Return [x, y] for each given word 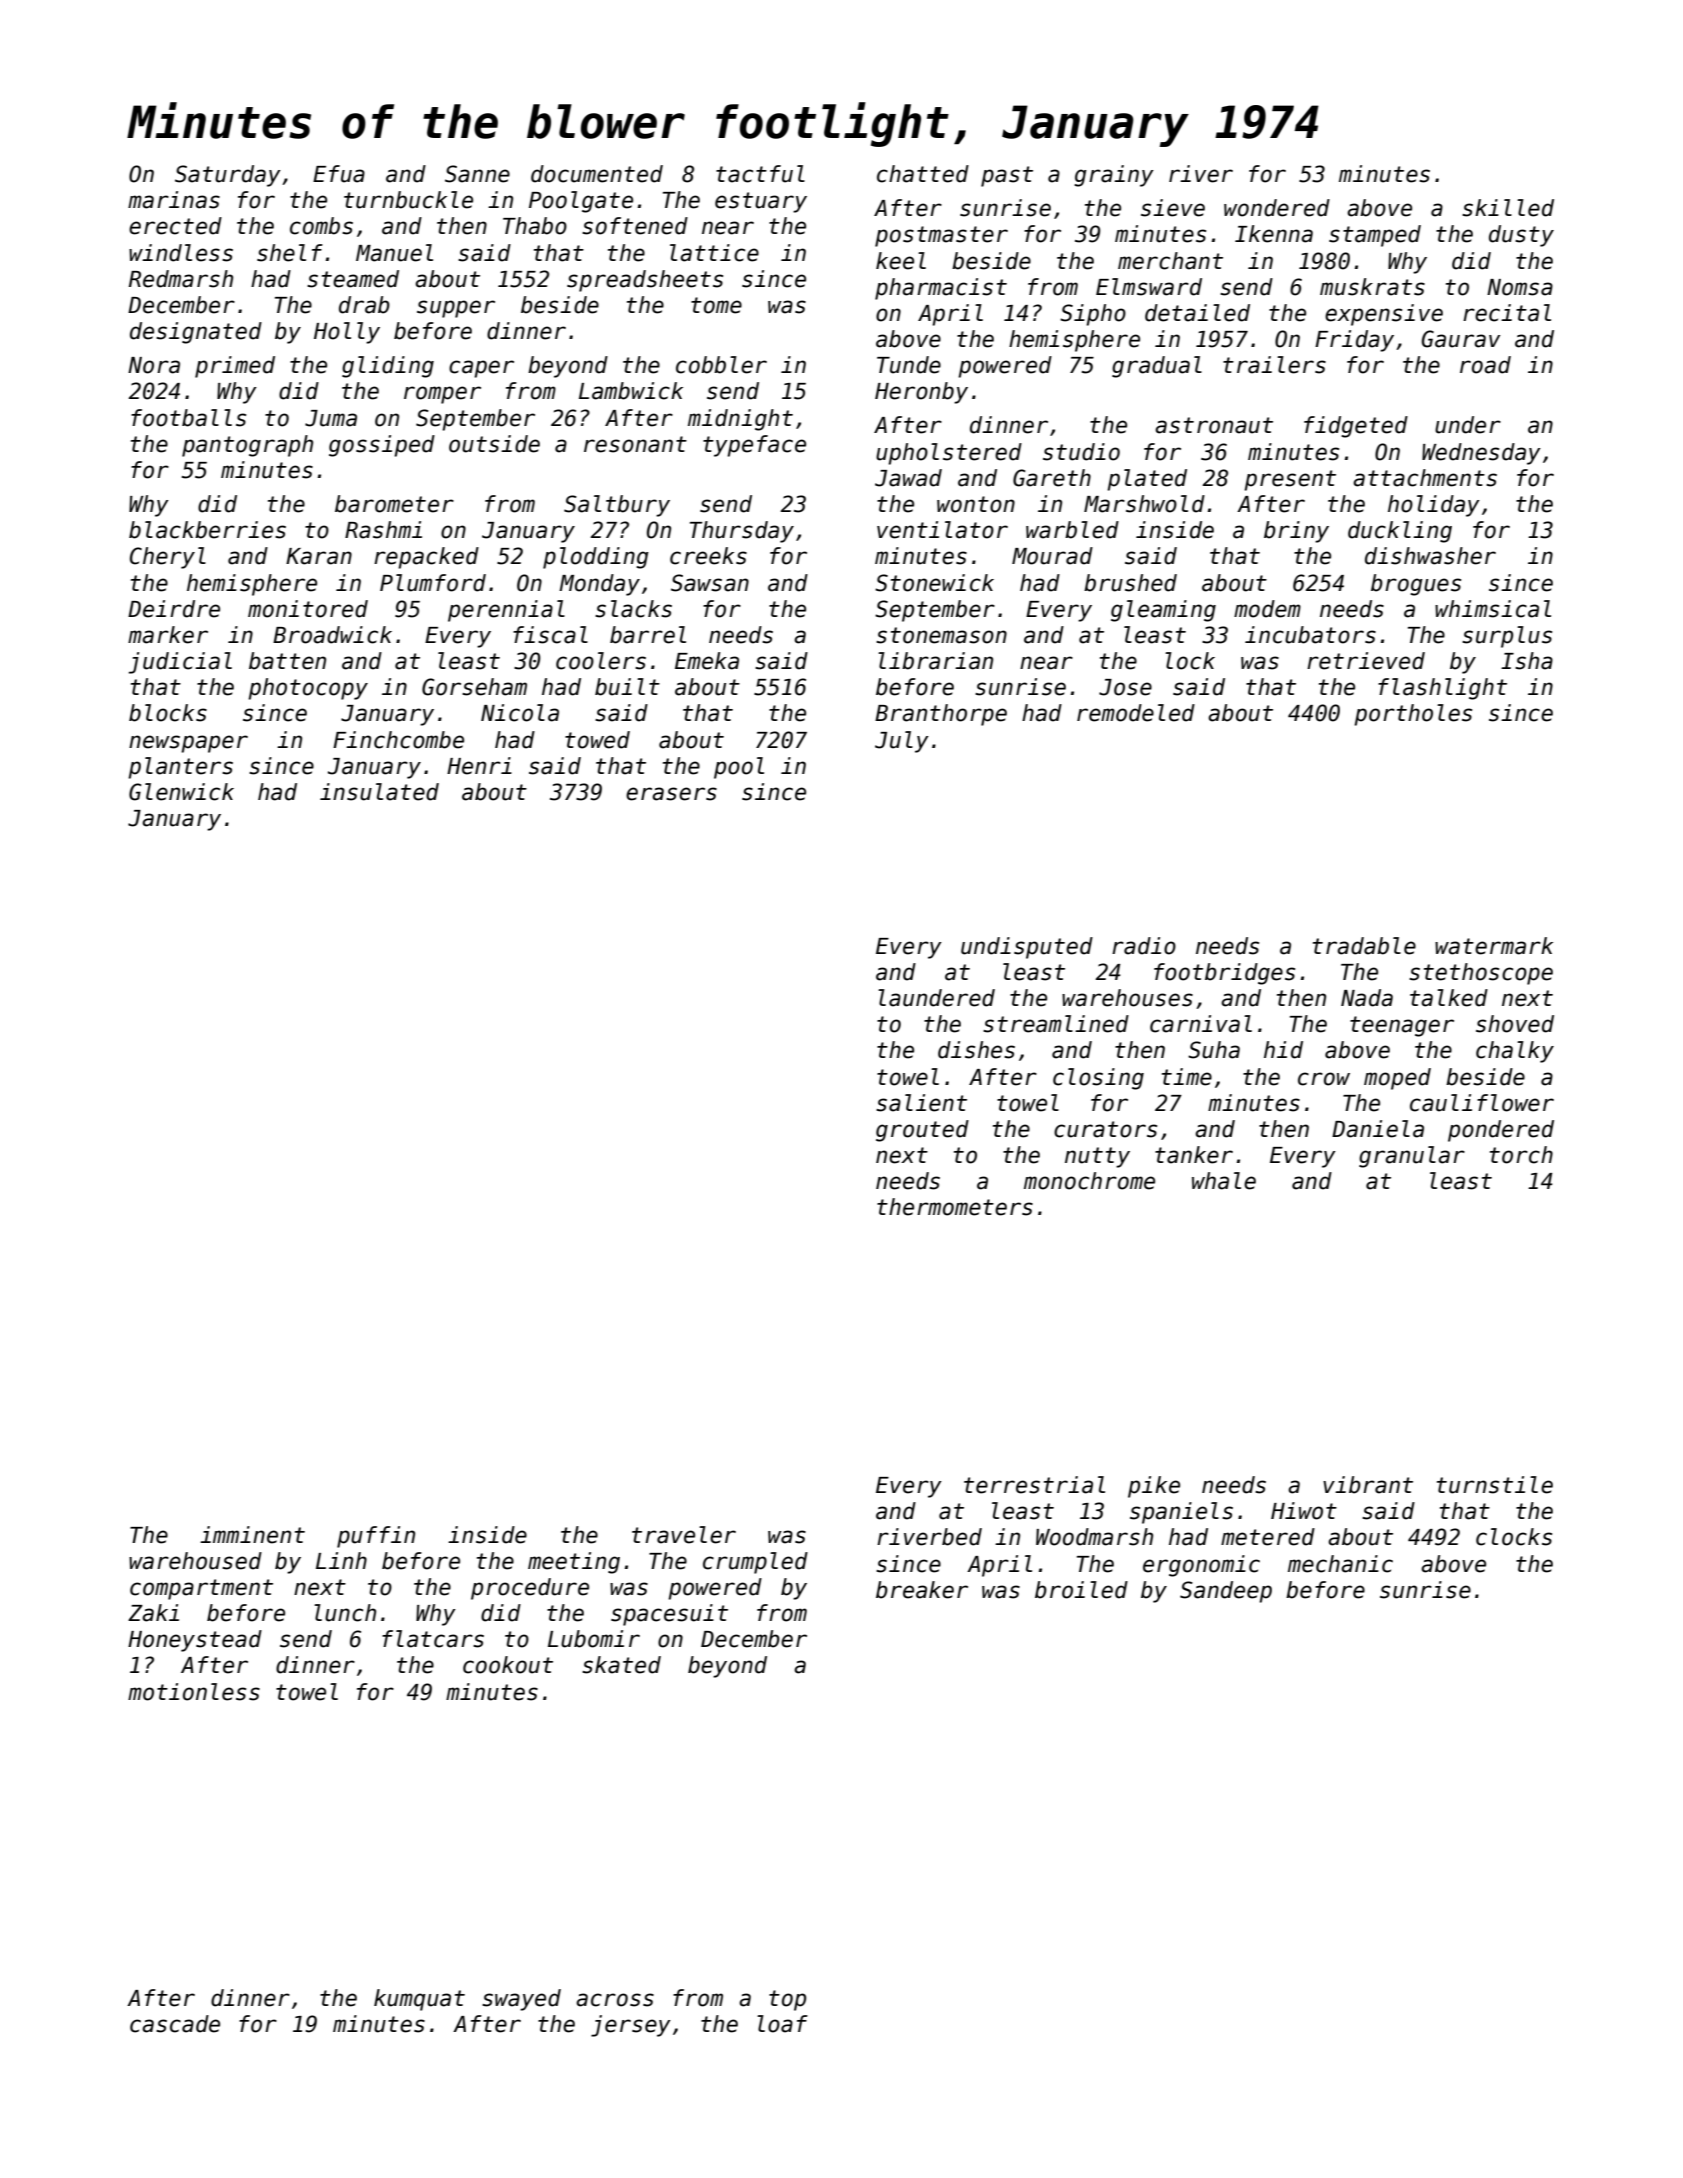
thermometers [955, 1207]
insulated [379, 792]
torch [1521, 1155]
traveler [684, 1535]
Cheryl [168, 558]
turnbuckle [408, 200]
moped [1397, 1079]
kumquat [419, 2000]
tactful [760, 174]
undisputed [1027, 948]
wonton [976, 504]
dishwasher [1430, 556]
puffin [376, 1537]
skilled [1508, 208]
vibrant [1368, 1485]
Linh [341, 1560]
